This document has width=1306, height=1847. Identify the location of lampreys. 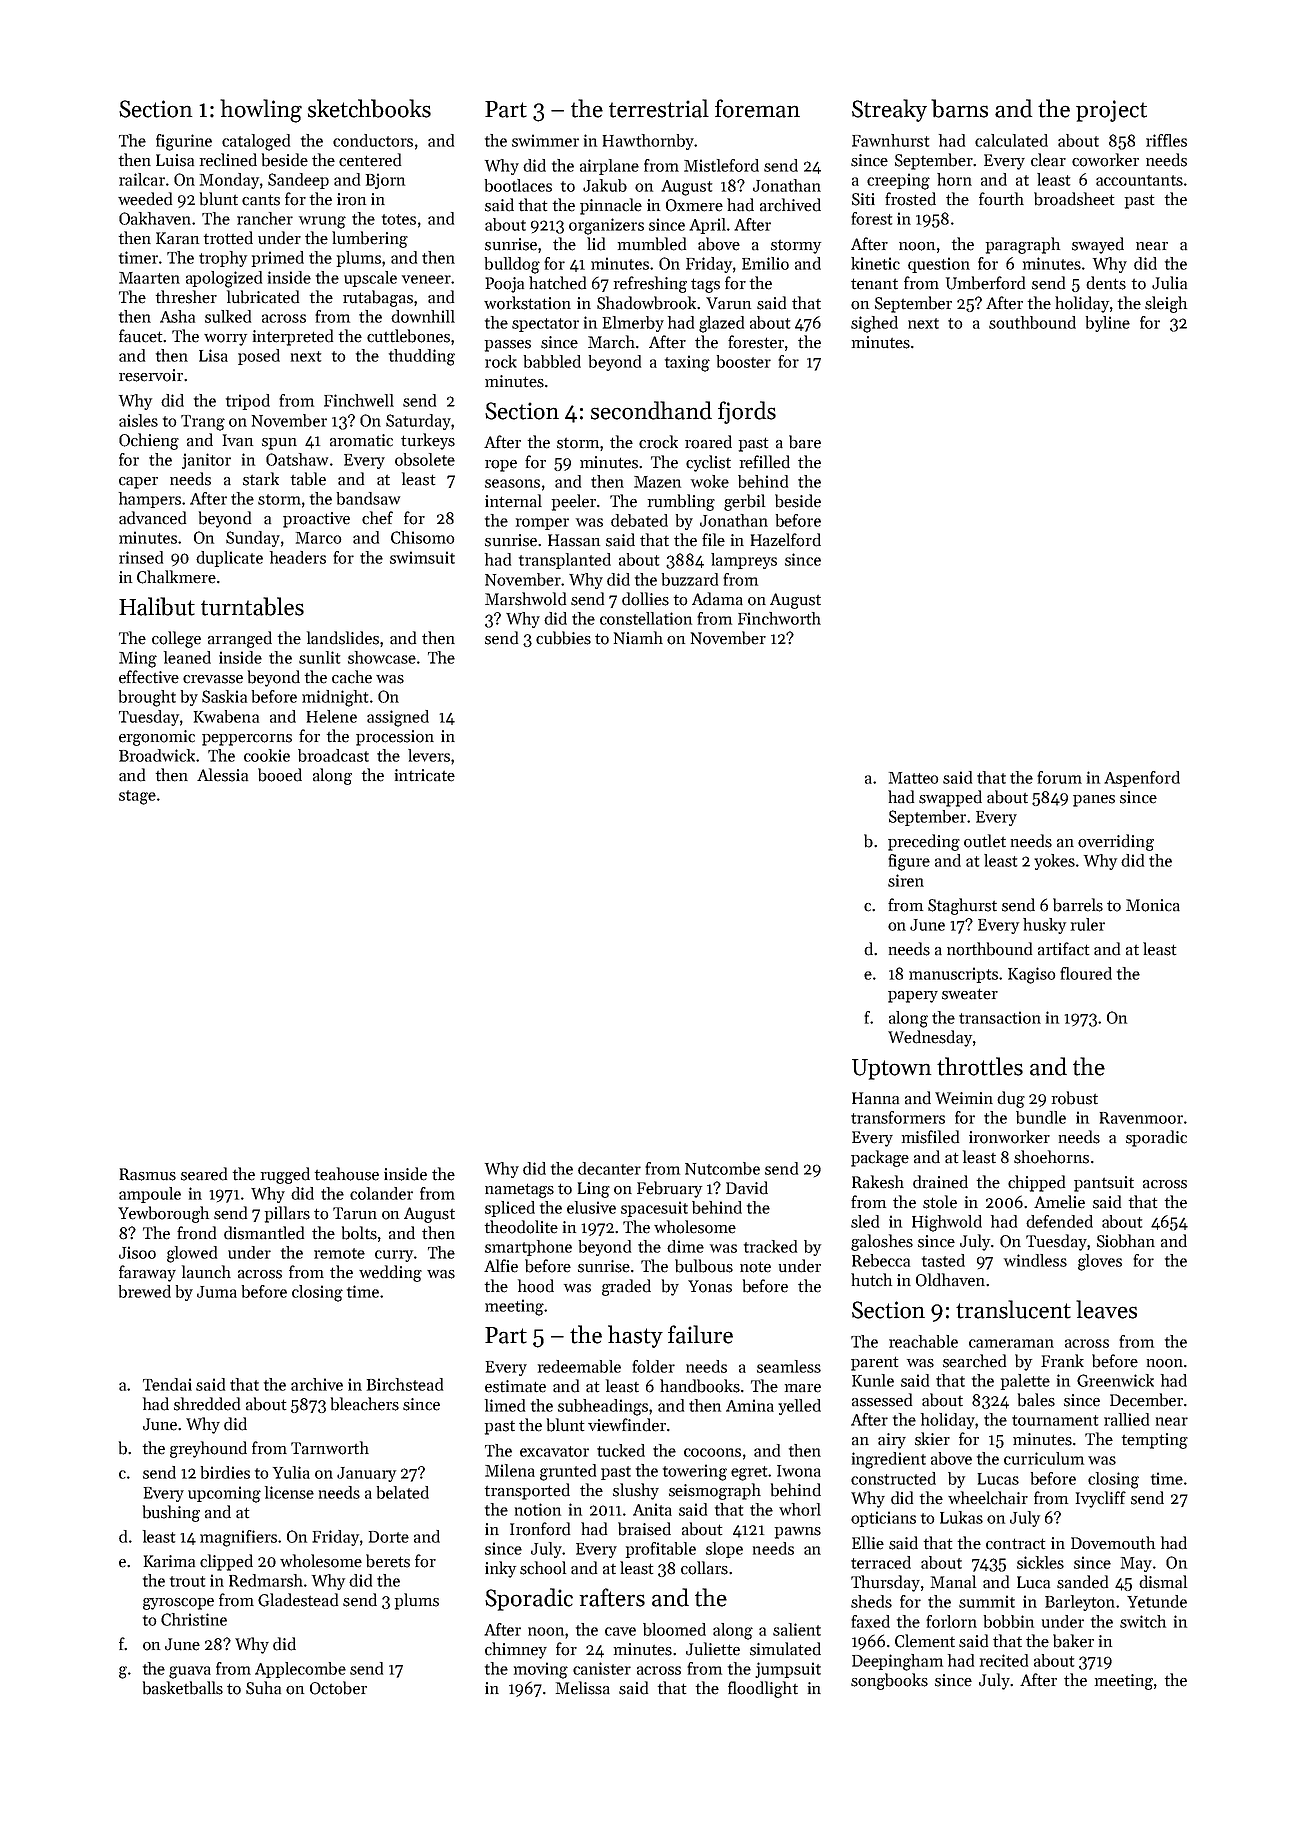
(744, 561).
